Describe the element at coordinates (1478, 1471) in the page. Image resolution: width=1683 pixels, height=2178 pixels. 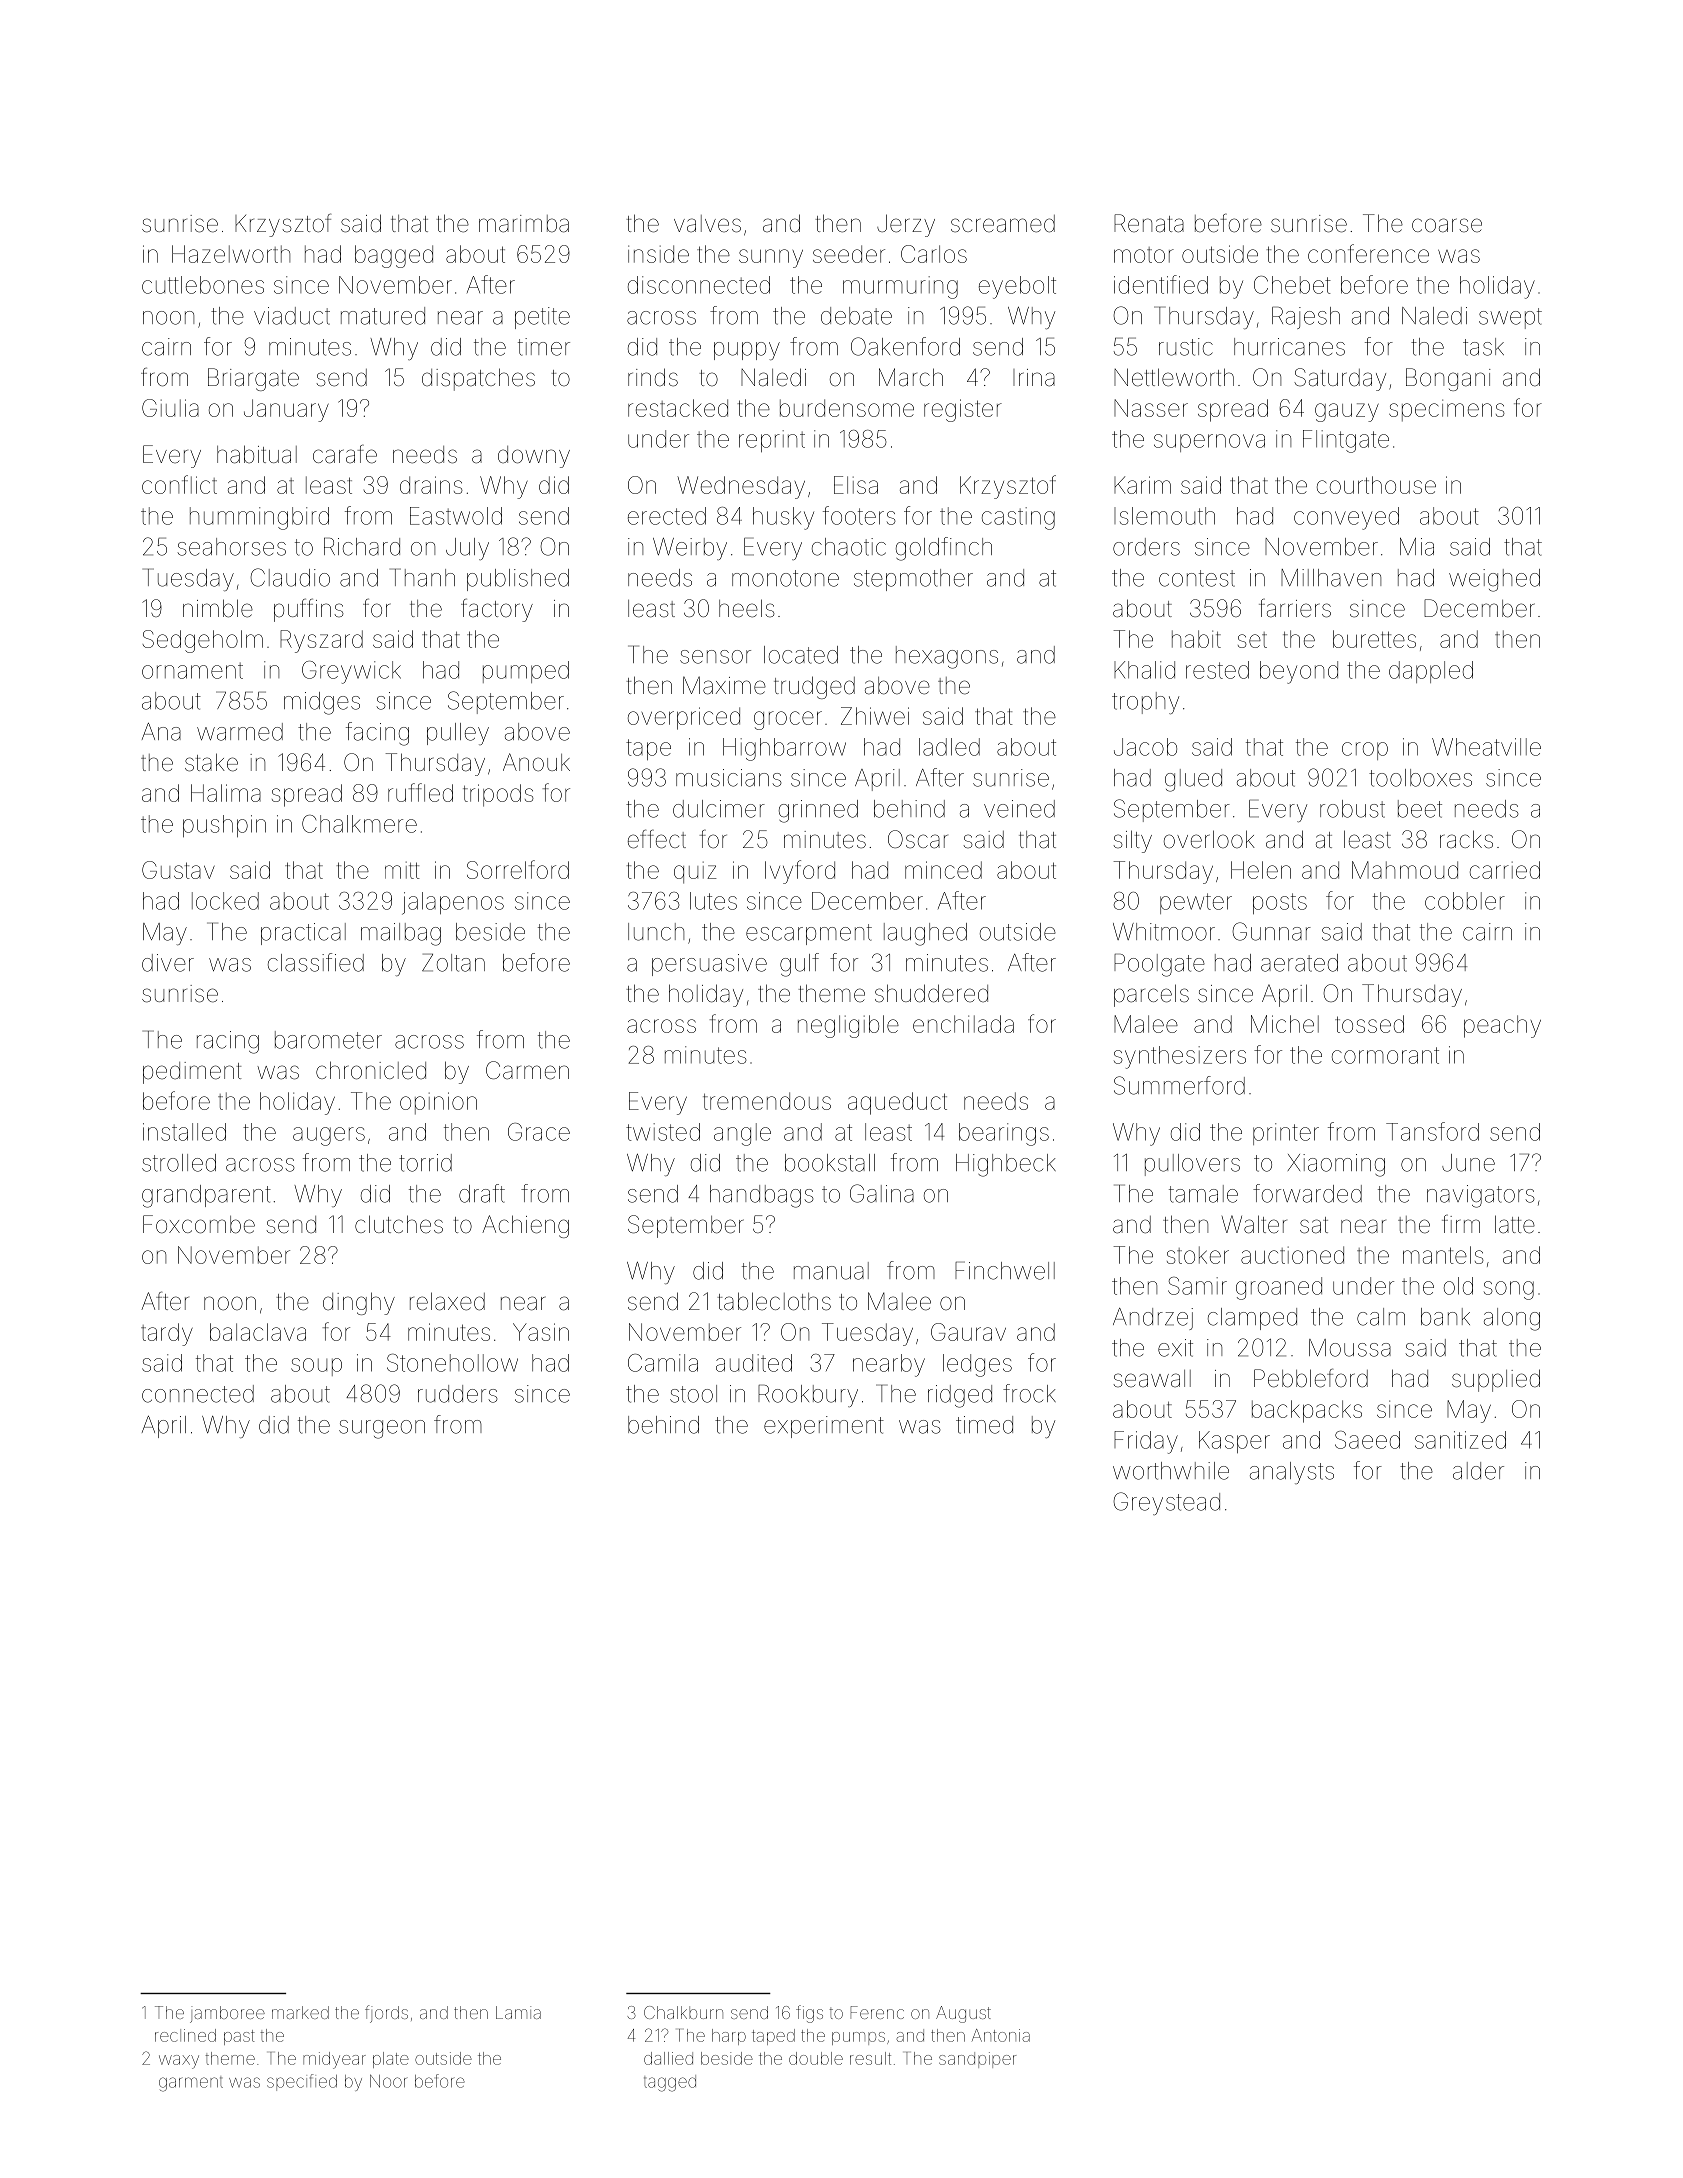
I see `alder` at that location.
